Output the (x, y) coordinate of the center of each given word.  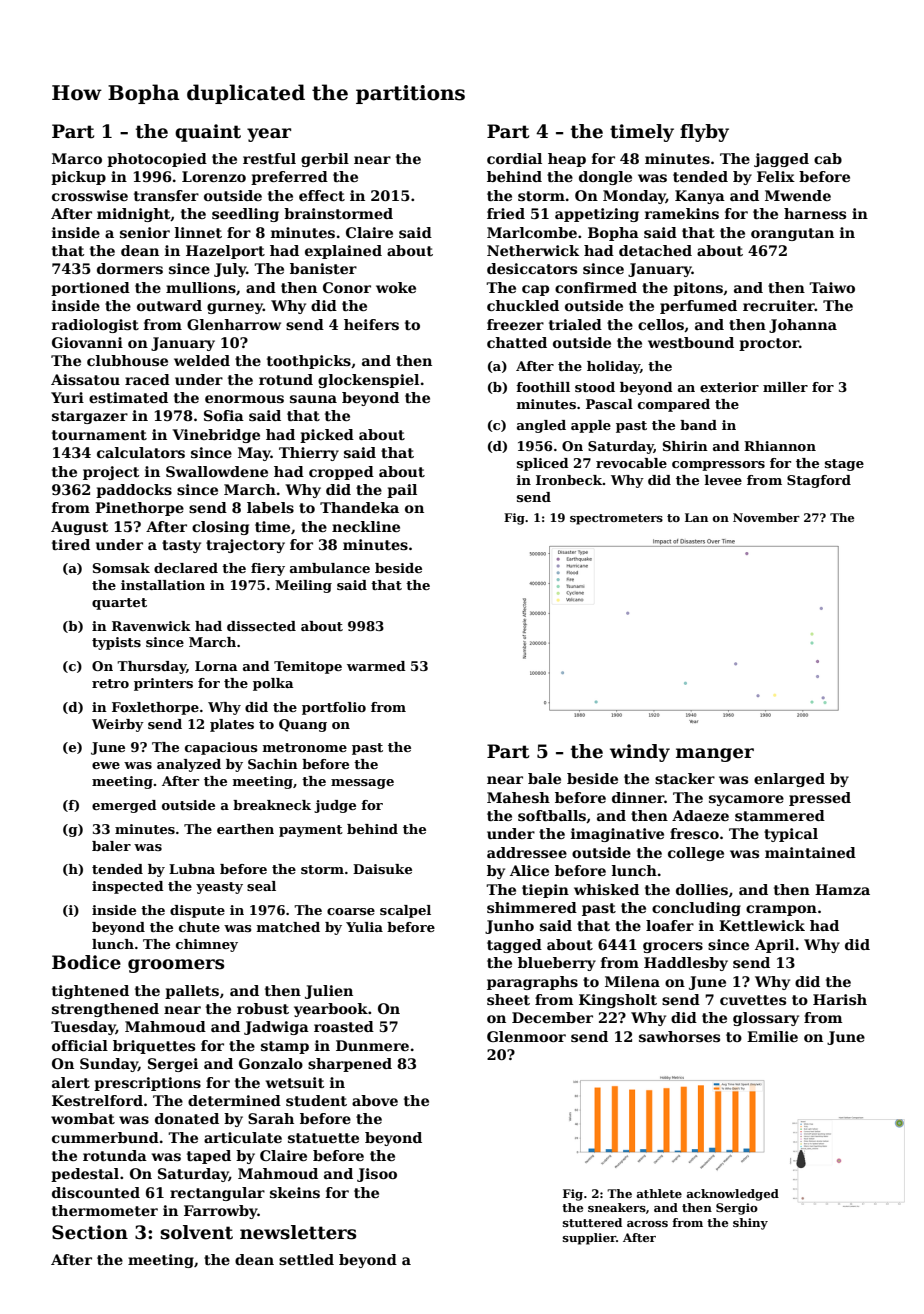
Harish (840, 999)
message (362, 784)
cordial (514, 158)
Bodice (86, 962)
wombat (83, 1118)
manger (715, 755)
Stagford (819, 481)
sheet (508, 999)
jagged (781, 160)
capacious (221, 748)
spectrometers (616, 519)
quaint (208, 133)
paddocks (134, 491)
